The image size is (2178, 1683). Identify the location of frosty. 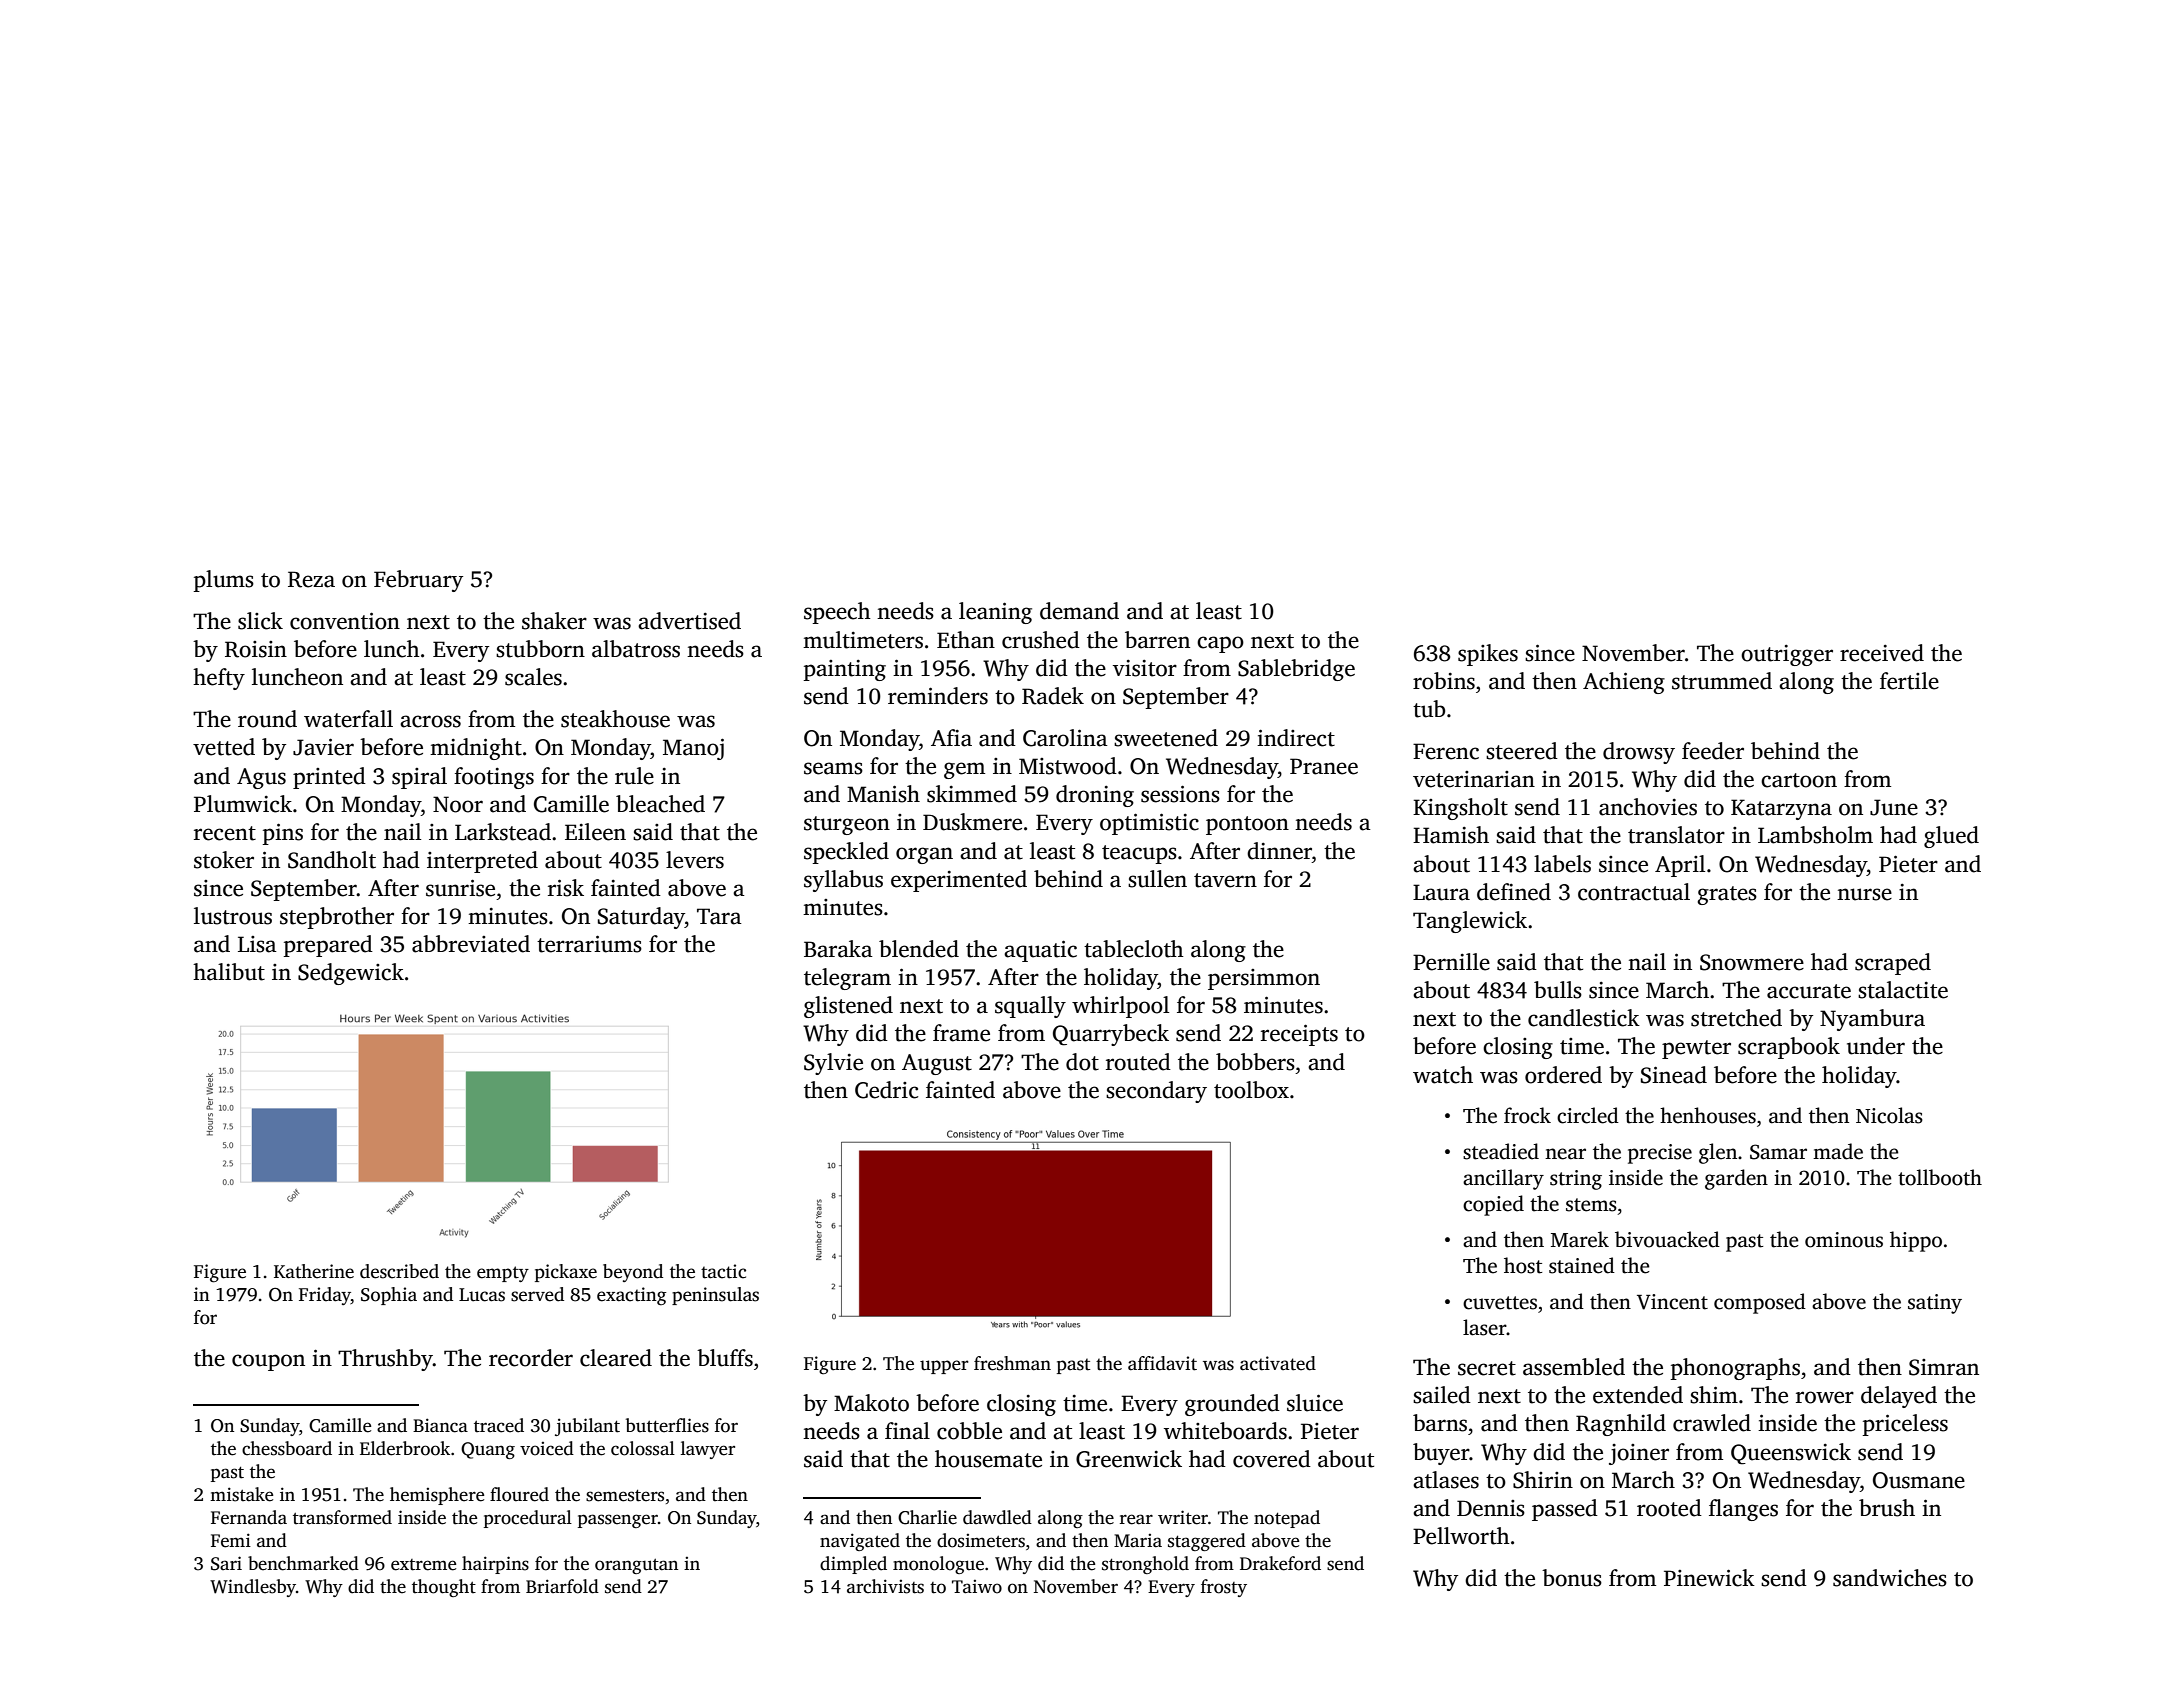
(1224, 1588).
